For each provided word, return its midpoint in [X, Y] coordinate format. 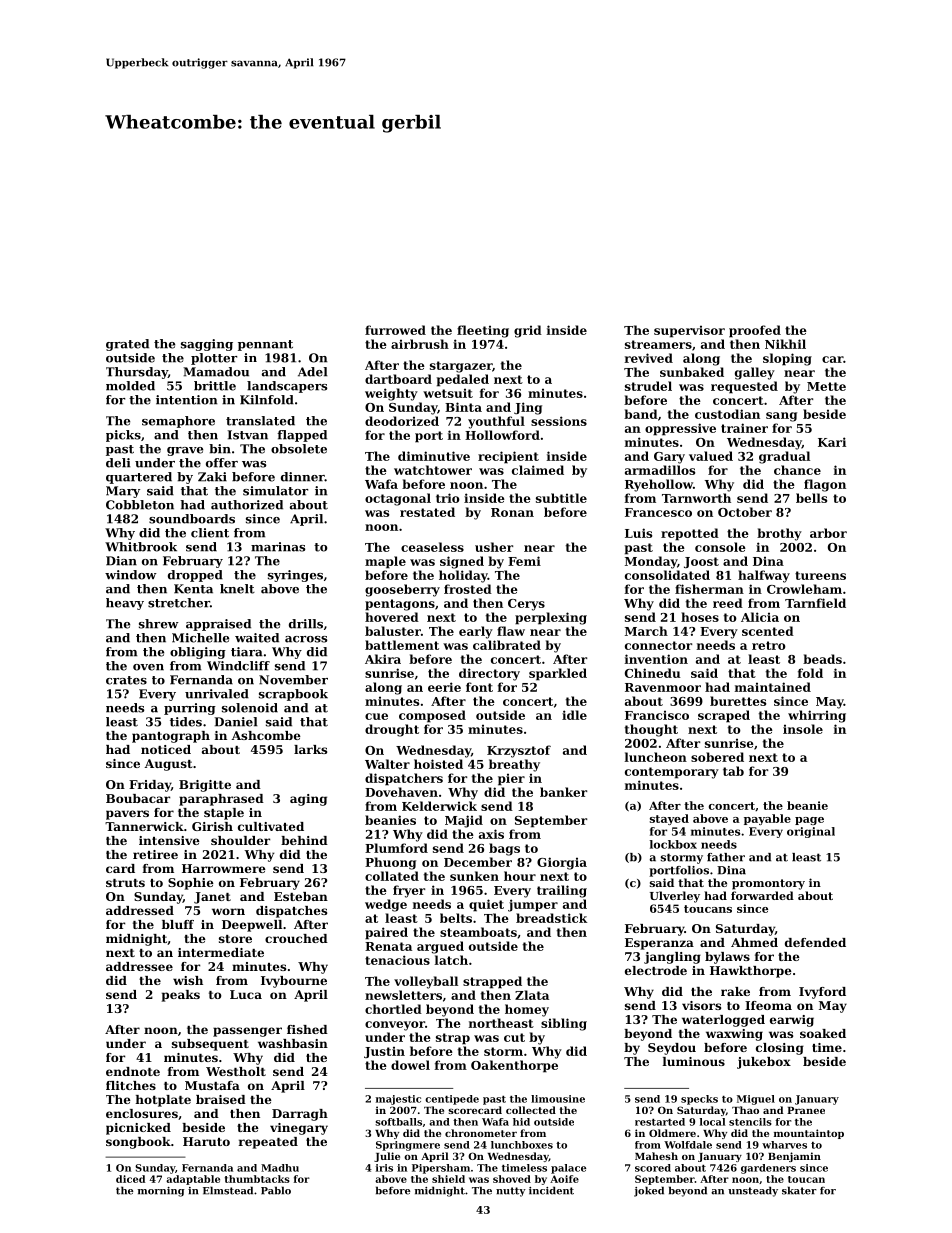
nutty [511, 1192]
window [131, 575]
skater [799, 1190]
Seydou [672, 1049]
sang [781, 417]
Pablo [276, 1190]
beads [822, 659]
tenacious [397, 960]
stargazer [461, 367]
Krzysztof [519, 751]
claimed [538, 470]
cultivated [271, 826]
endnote [133, 1071]
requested [744, 387]
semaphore [178, 422]
